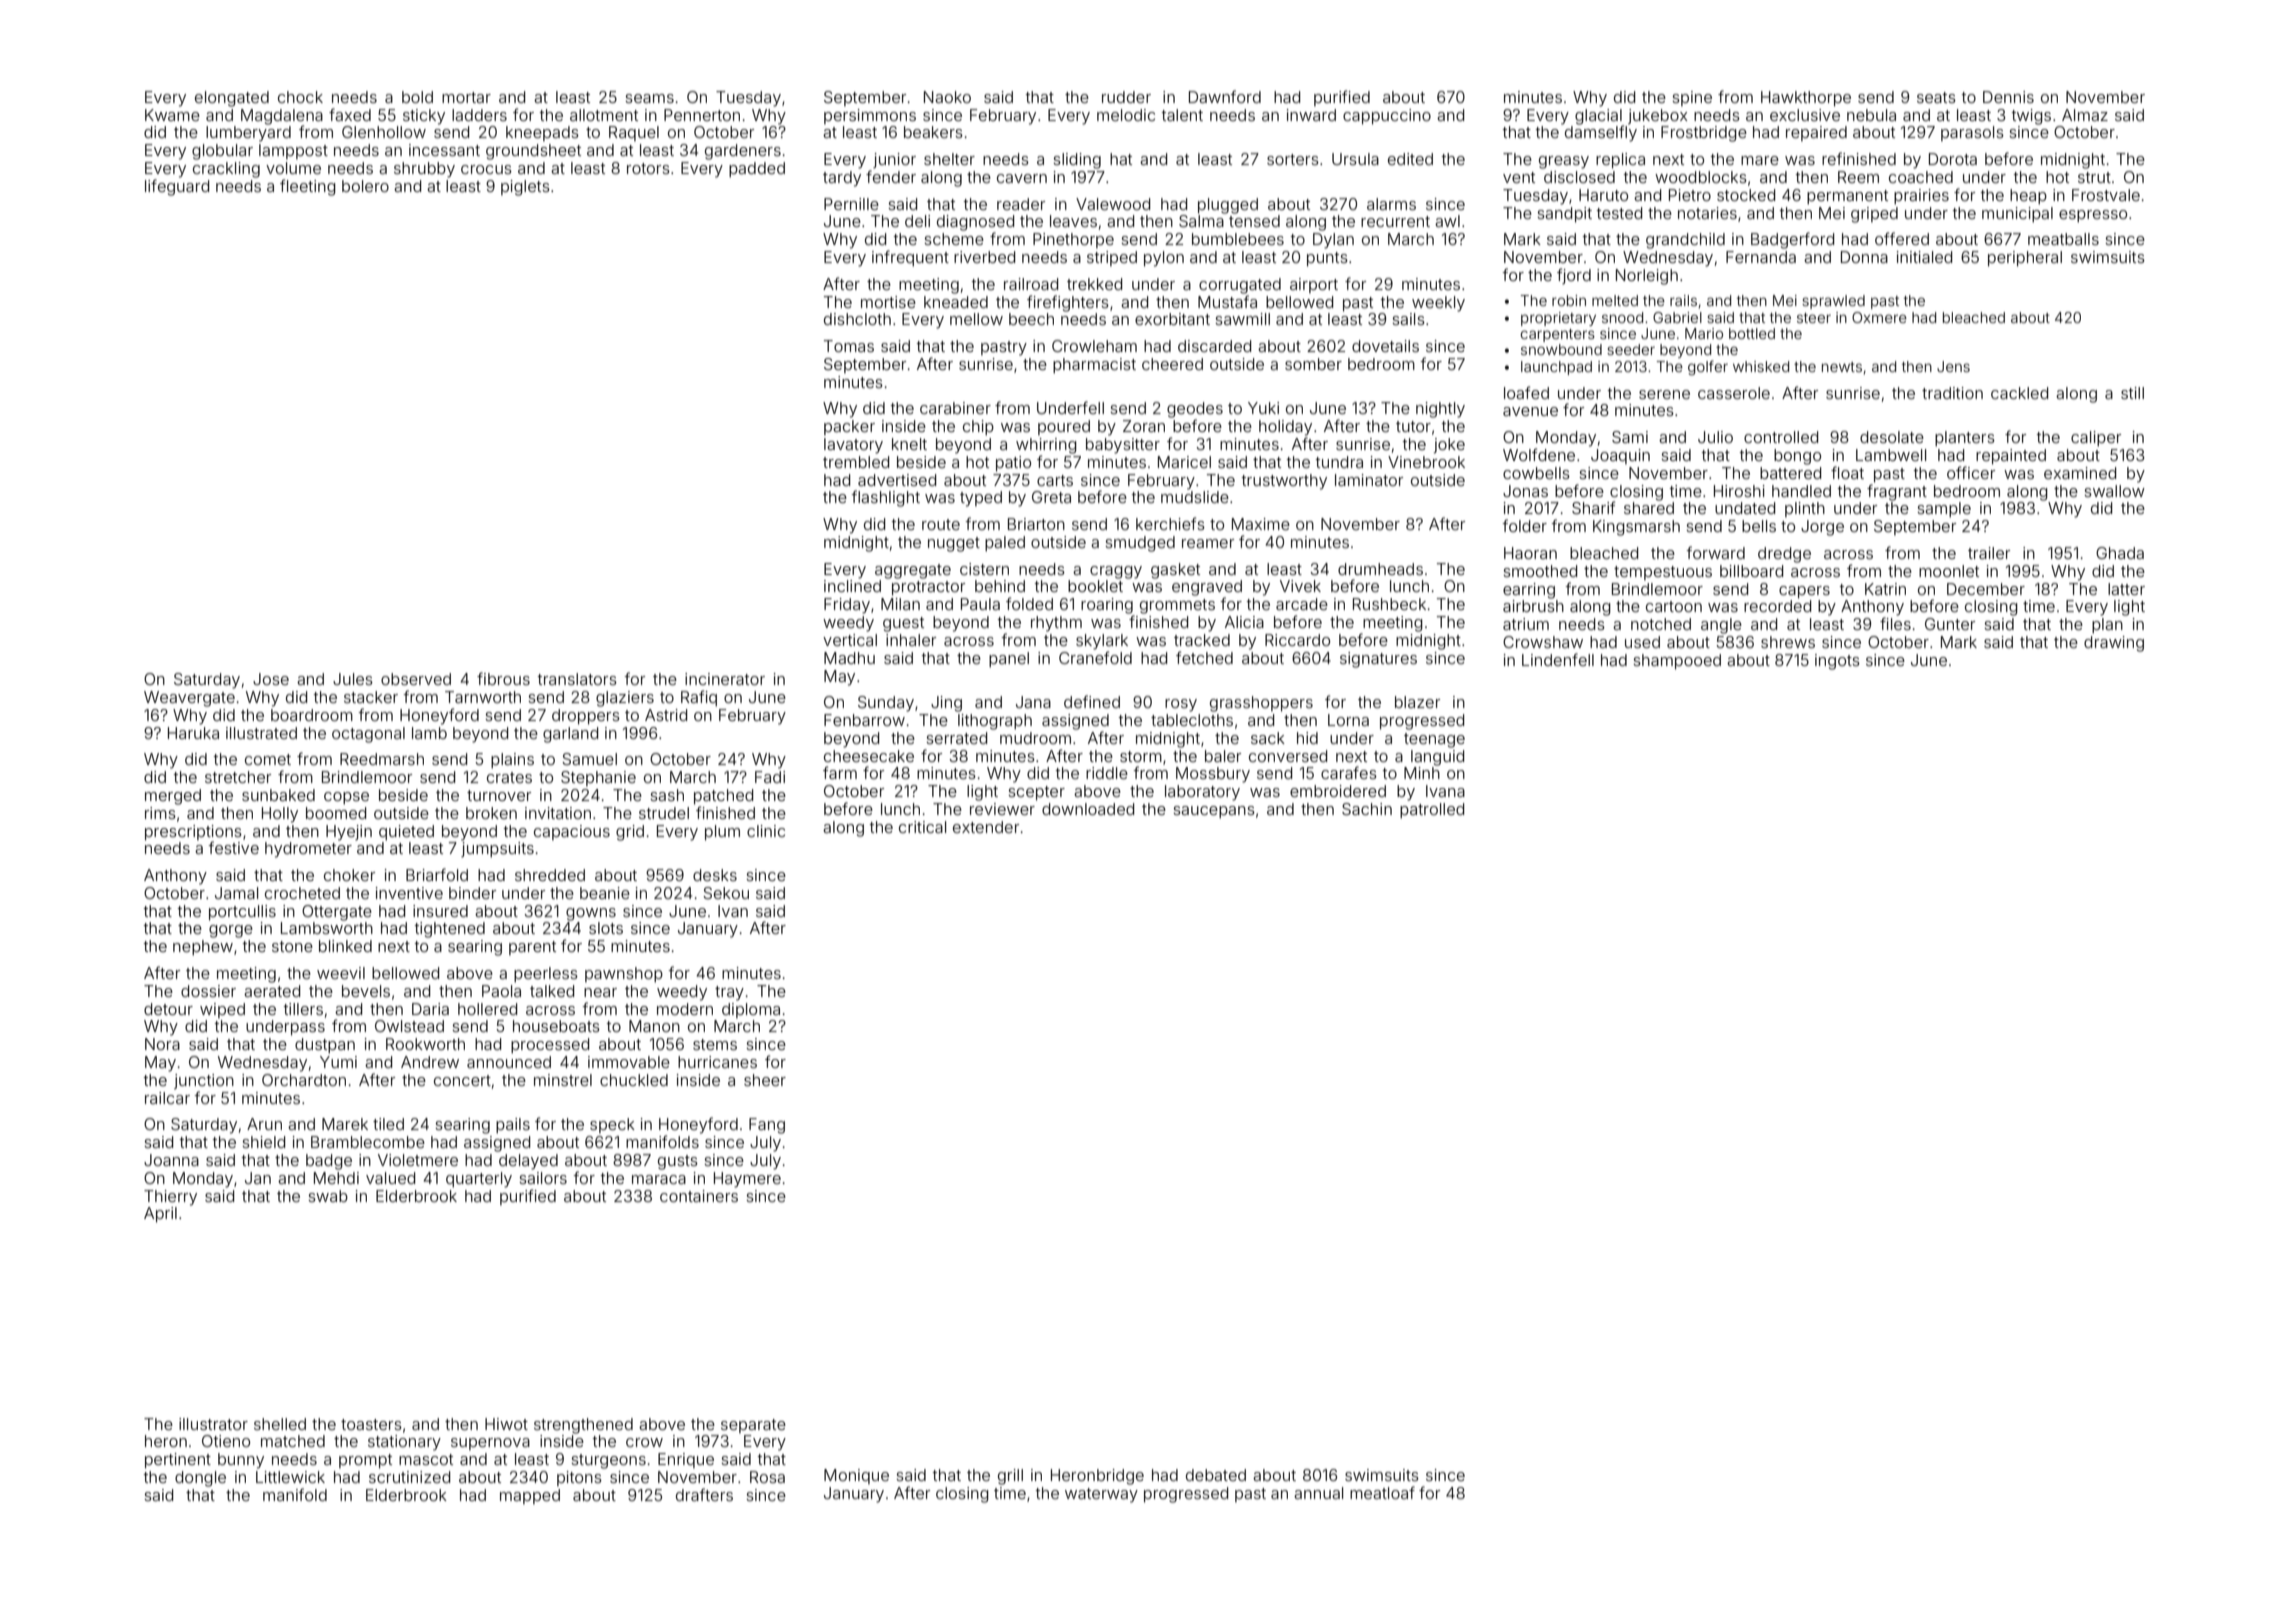  Describe the element at coordinates (506, 1424) in the document. I see `Hiwot` at that location.
